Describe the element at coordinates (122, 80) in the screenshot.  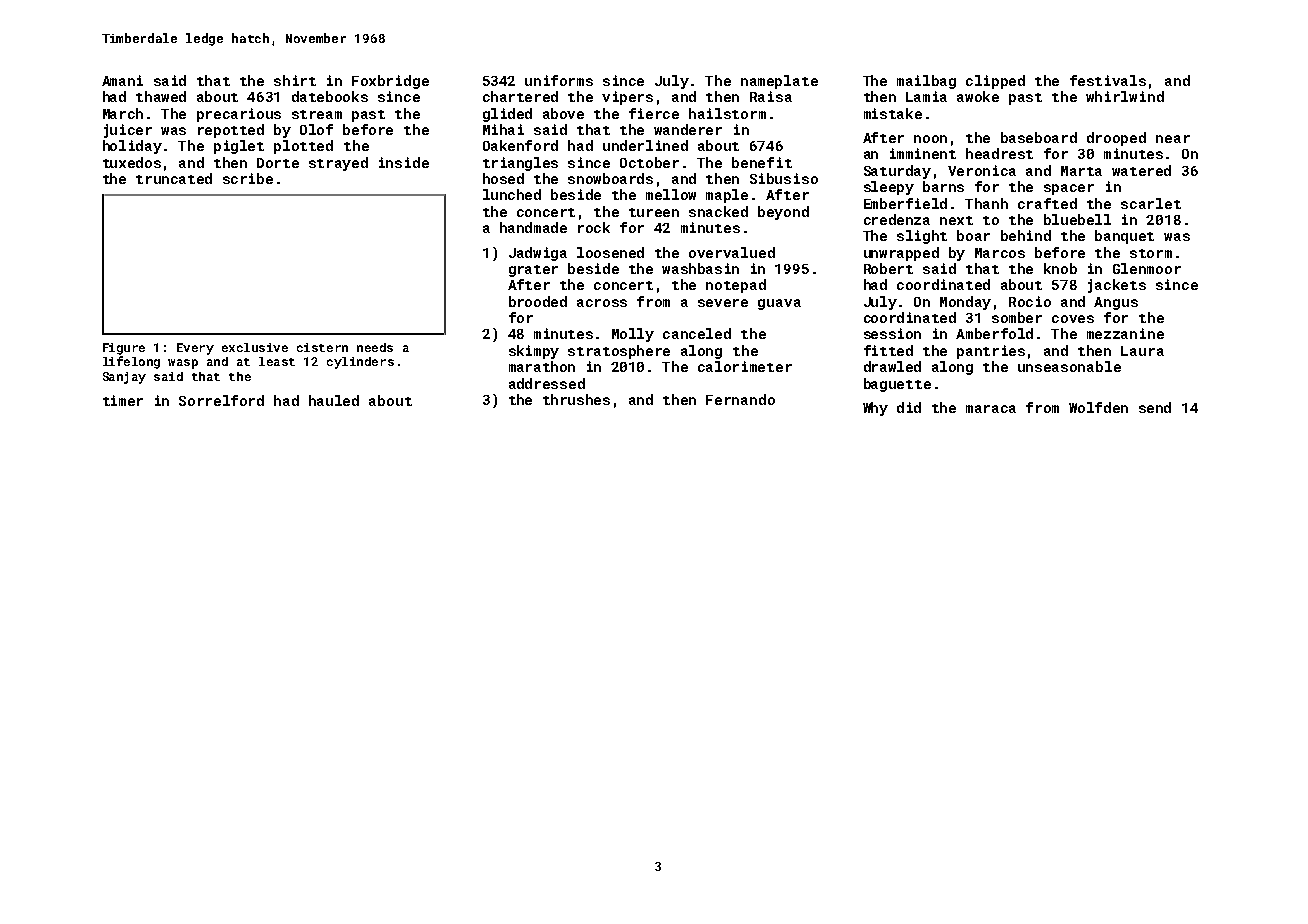
I see `Amani` at that location.
